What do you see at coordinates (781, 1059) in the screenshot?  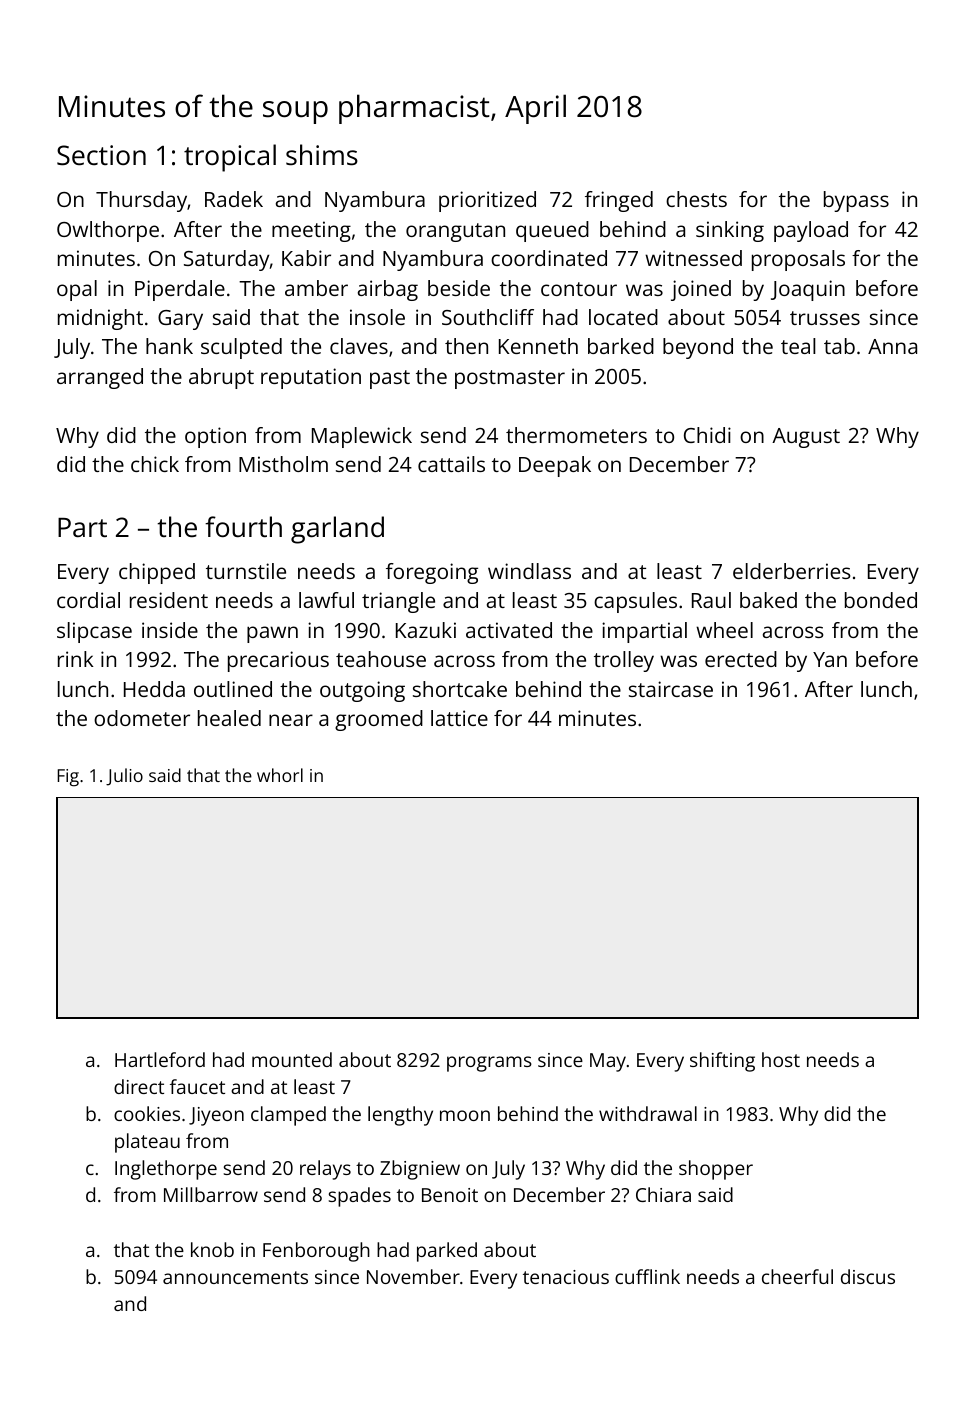 I see `host` at bounding box center [781, 1059].
